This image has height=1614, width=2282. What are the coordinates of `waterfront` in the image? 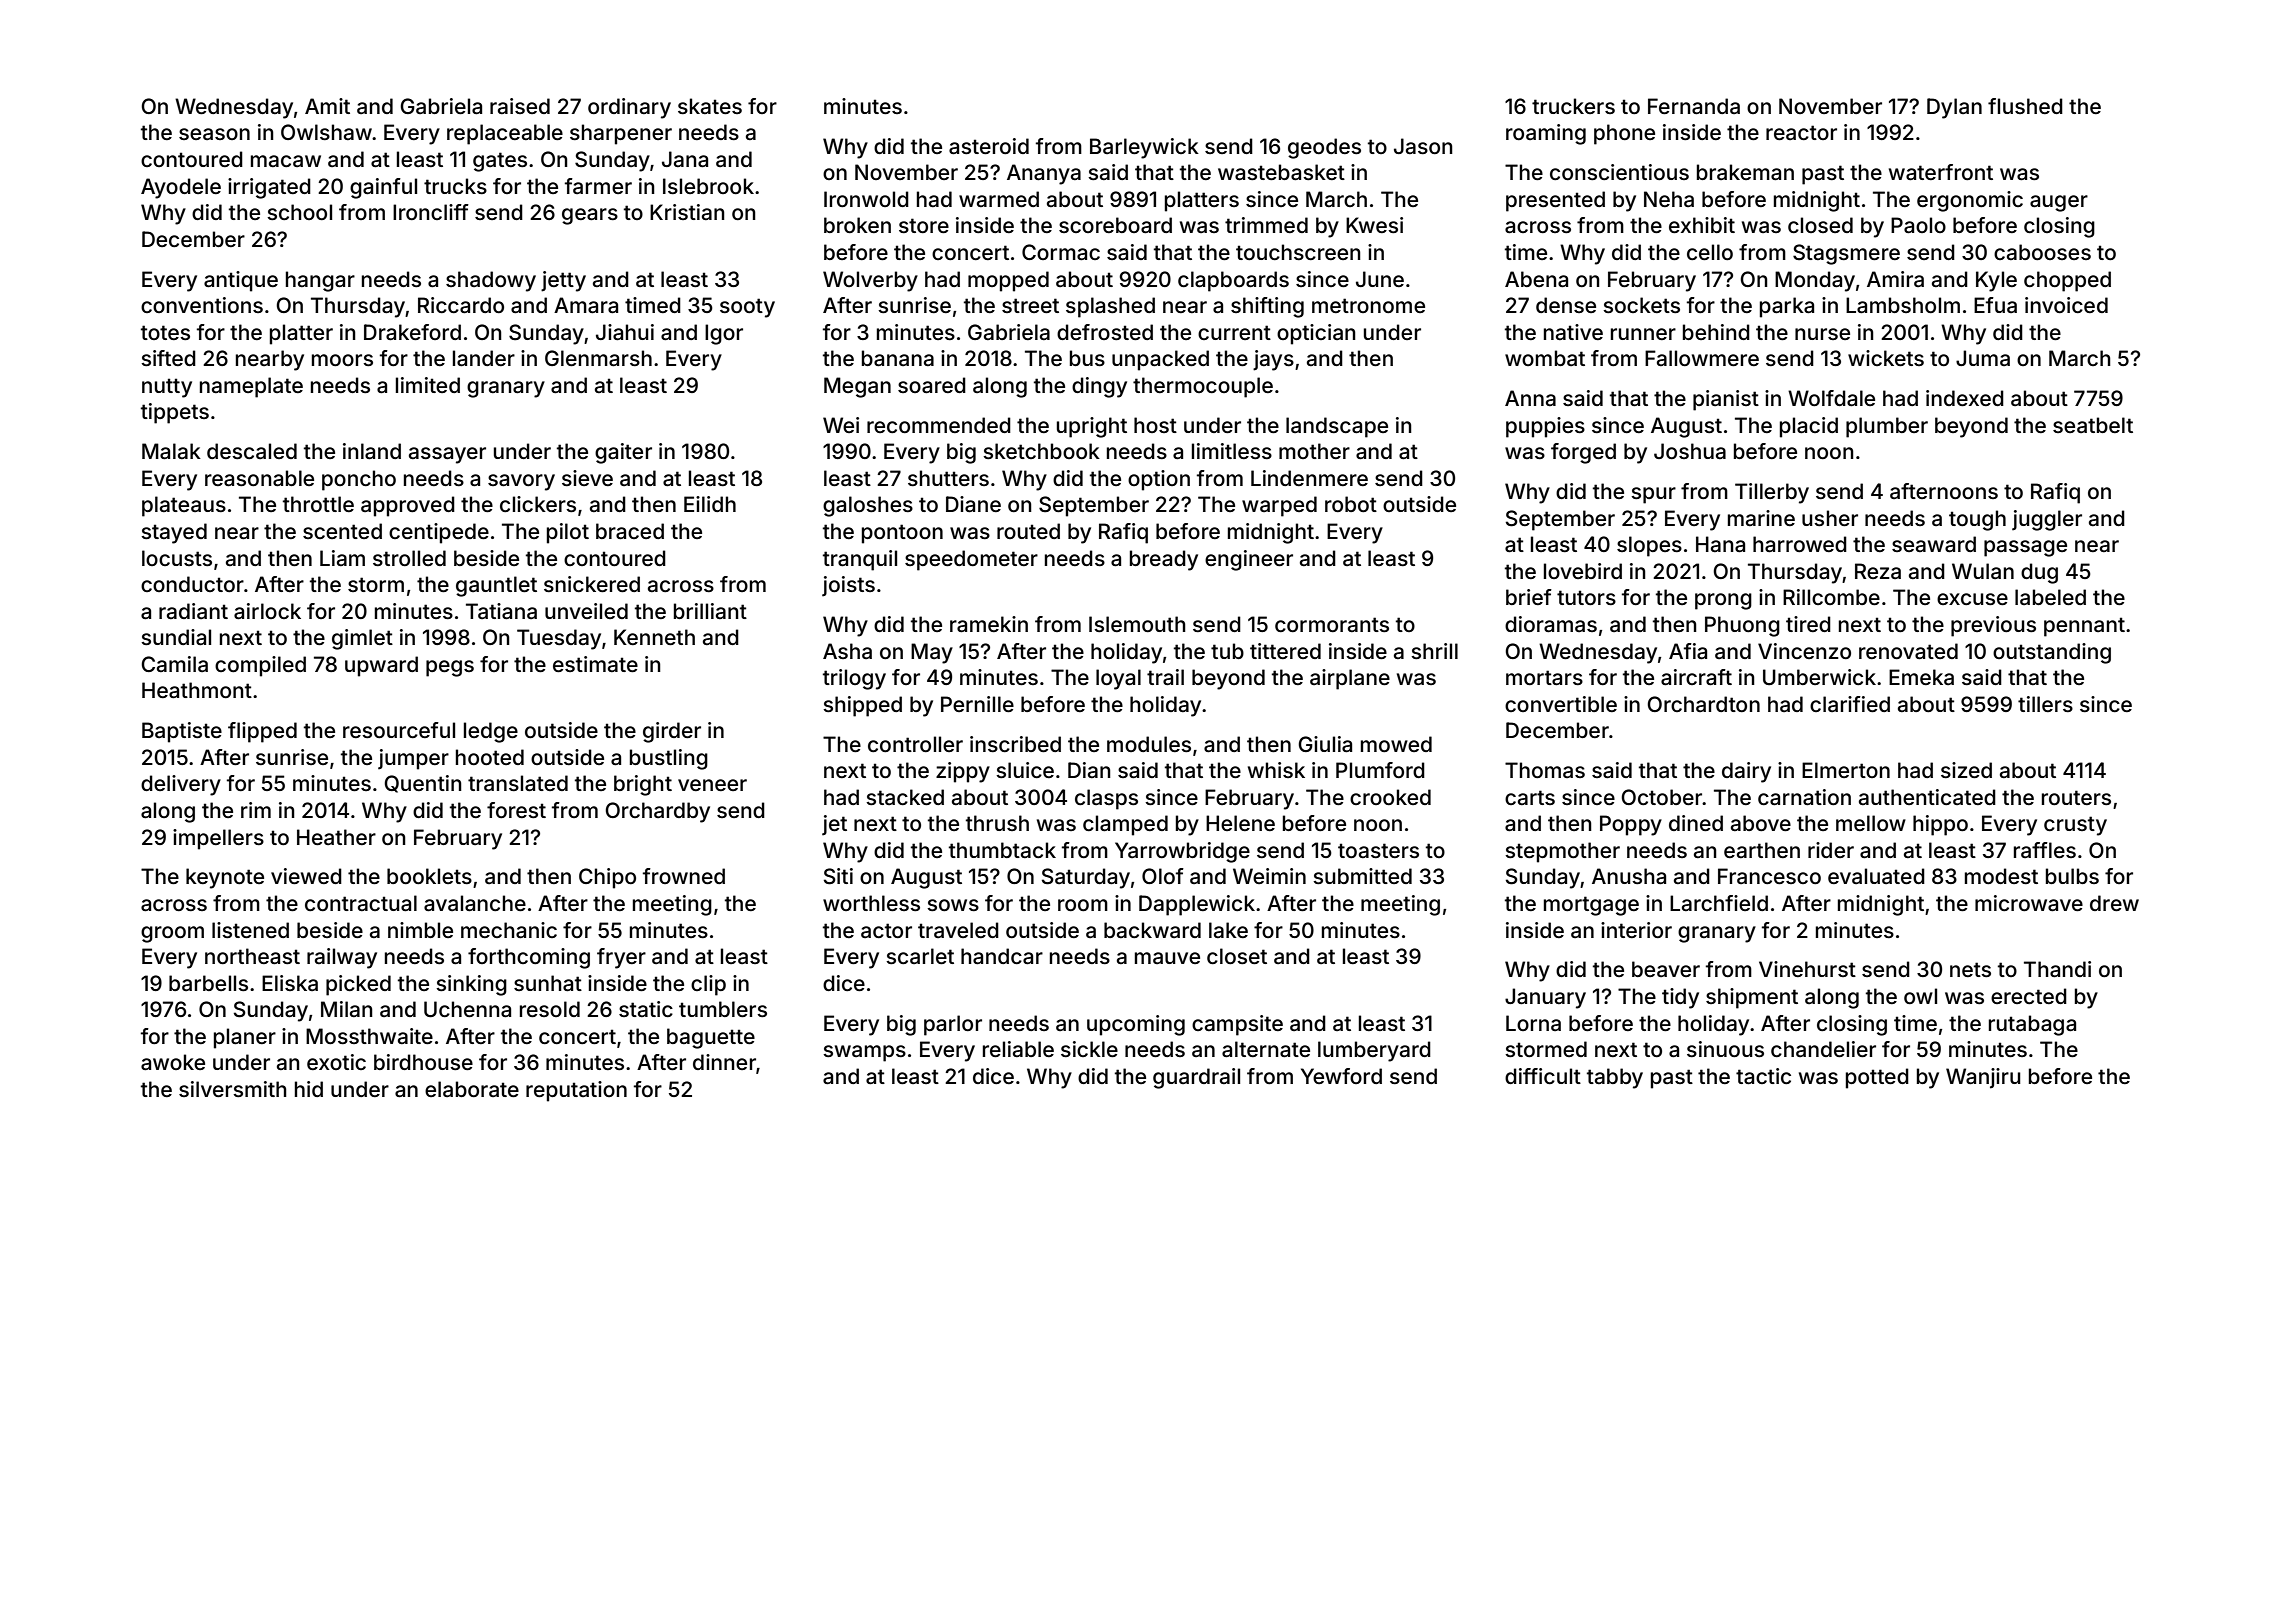 It's located at (1941, 172).
